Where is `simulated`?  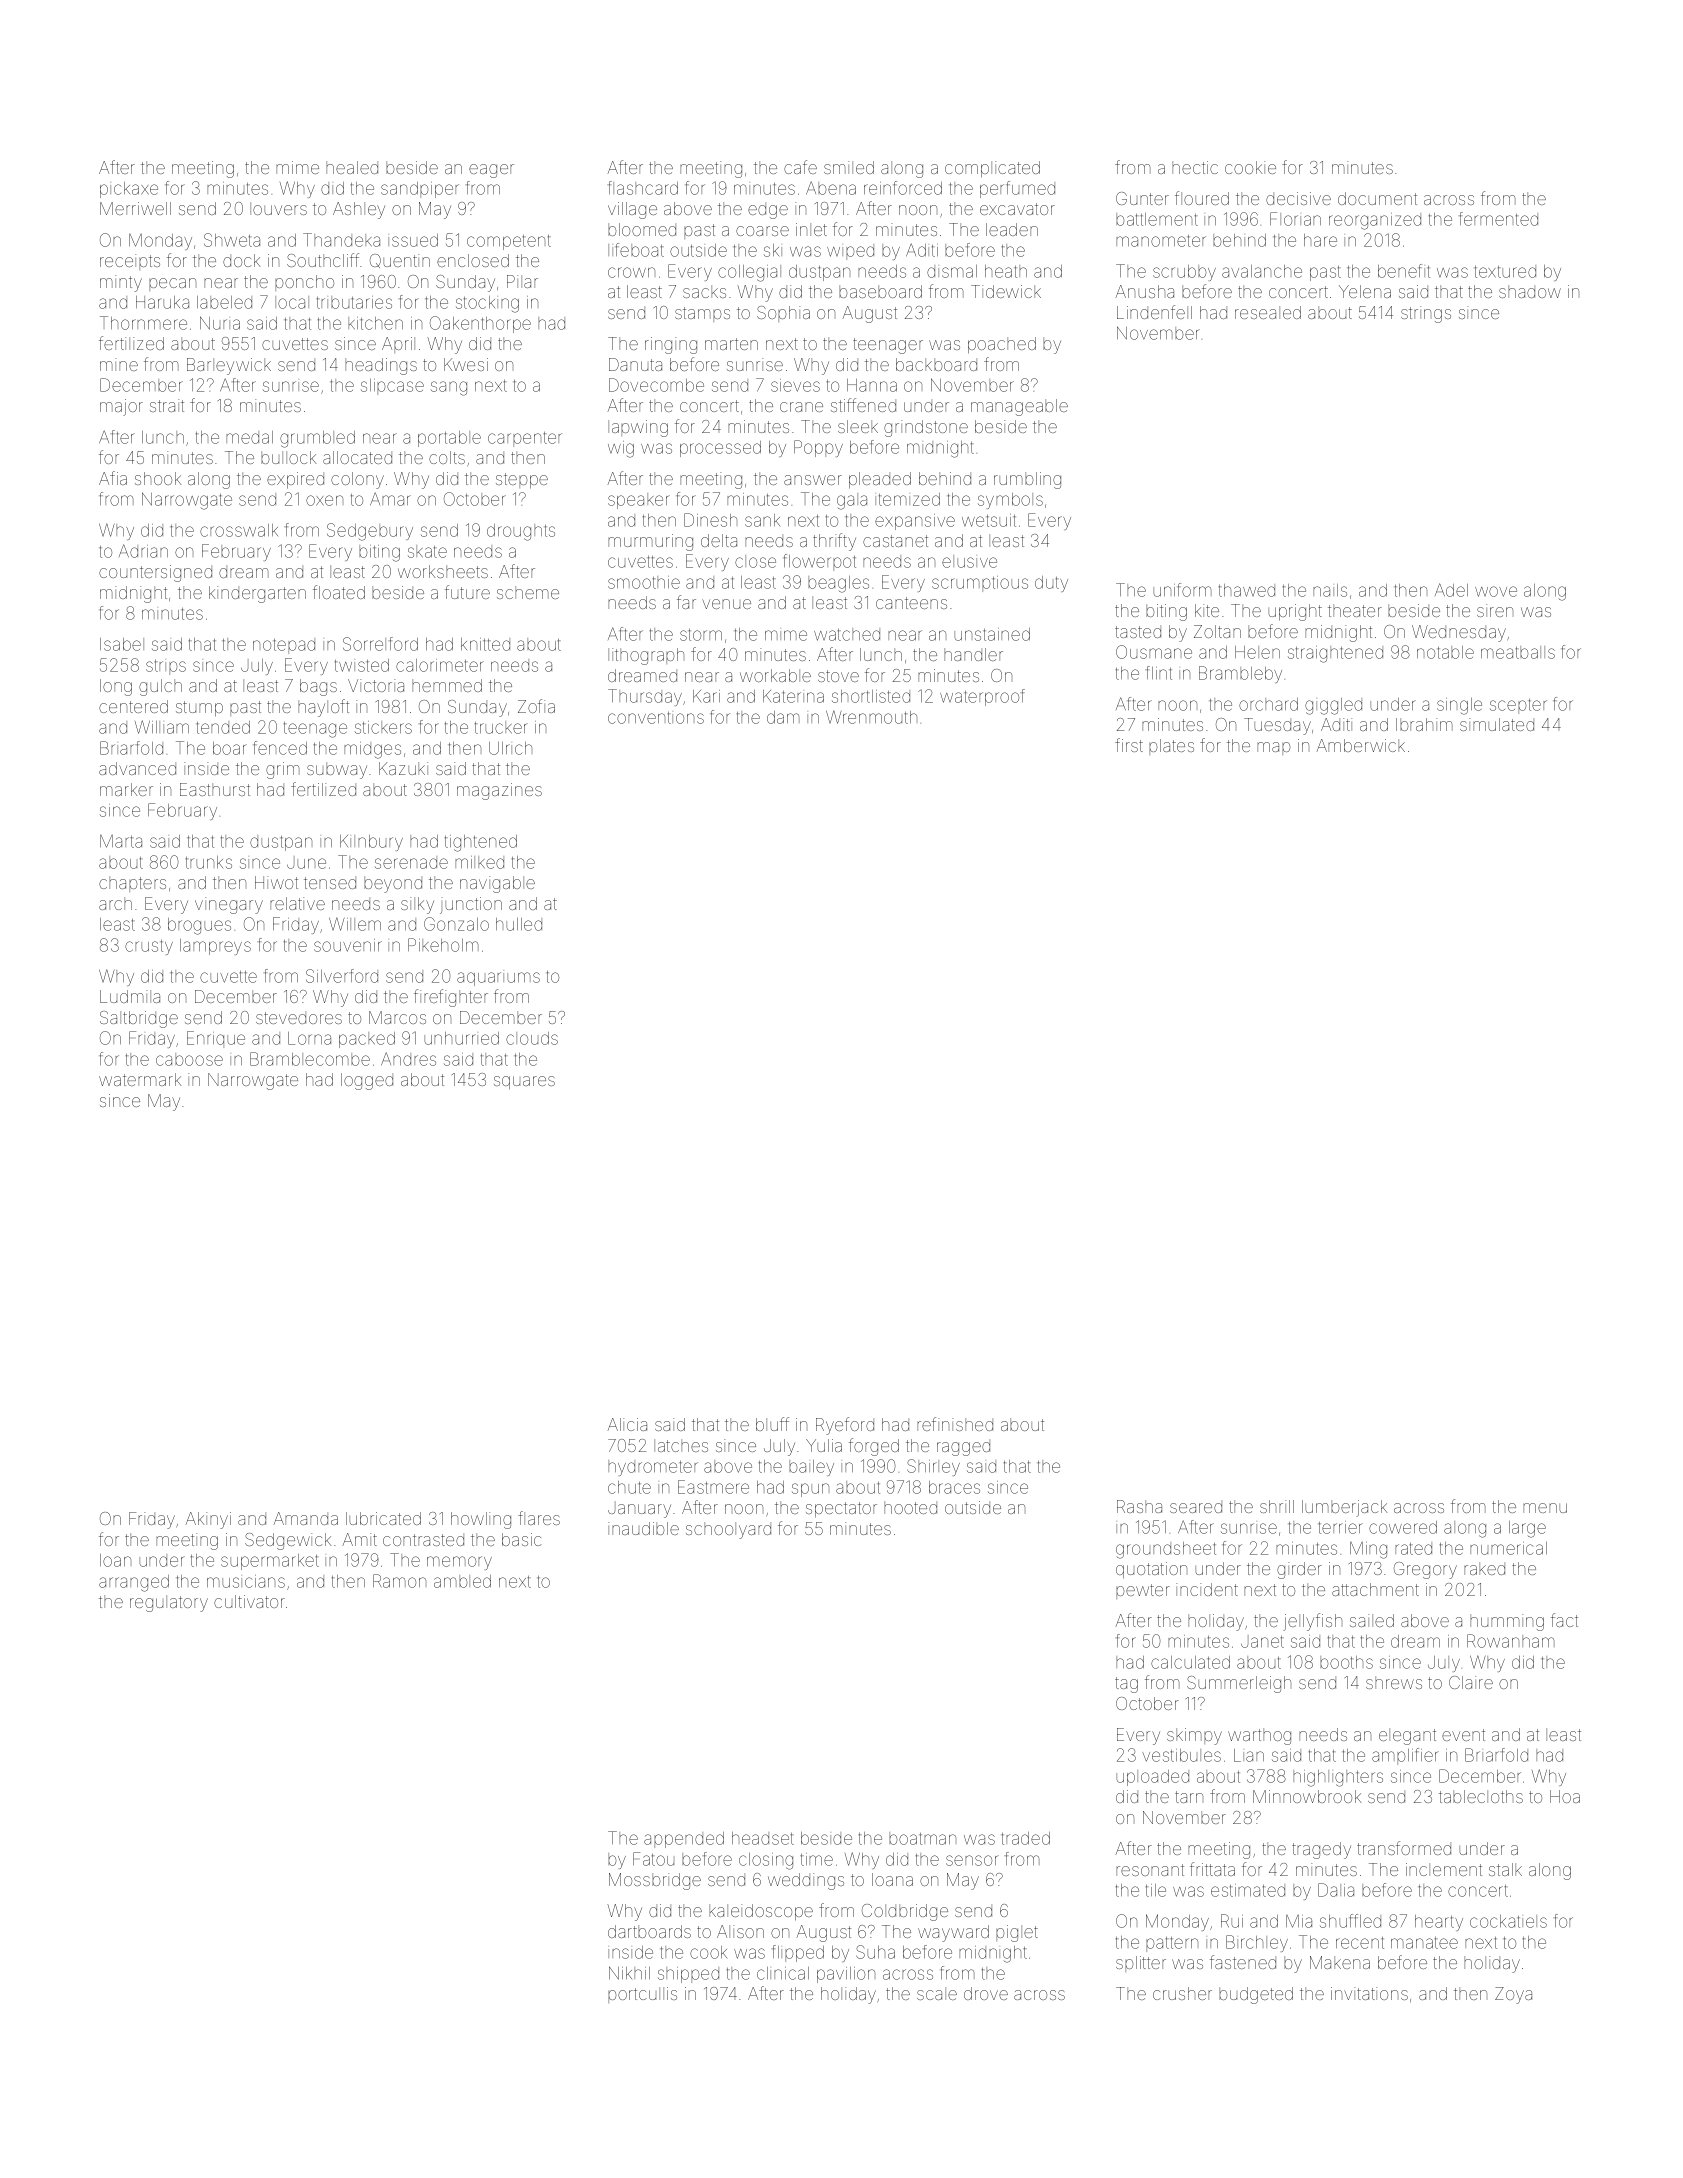 simulated is located at coordinates (1497, 724).
